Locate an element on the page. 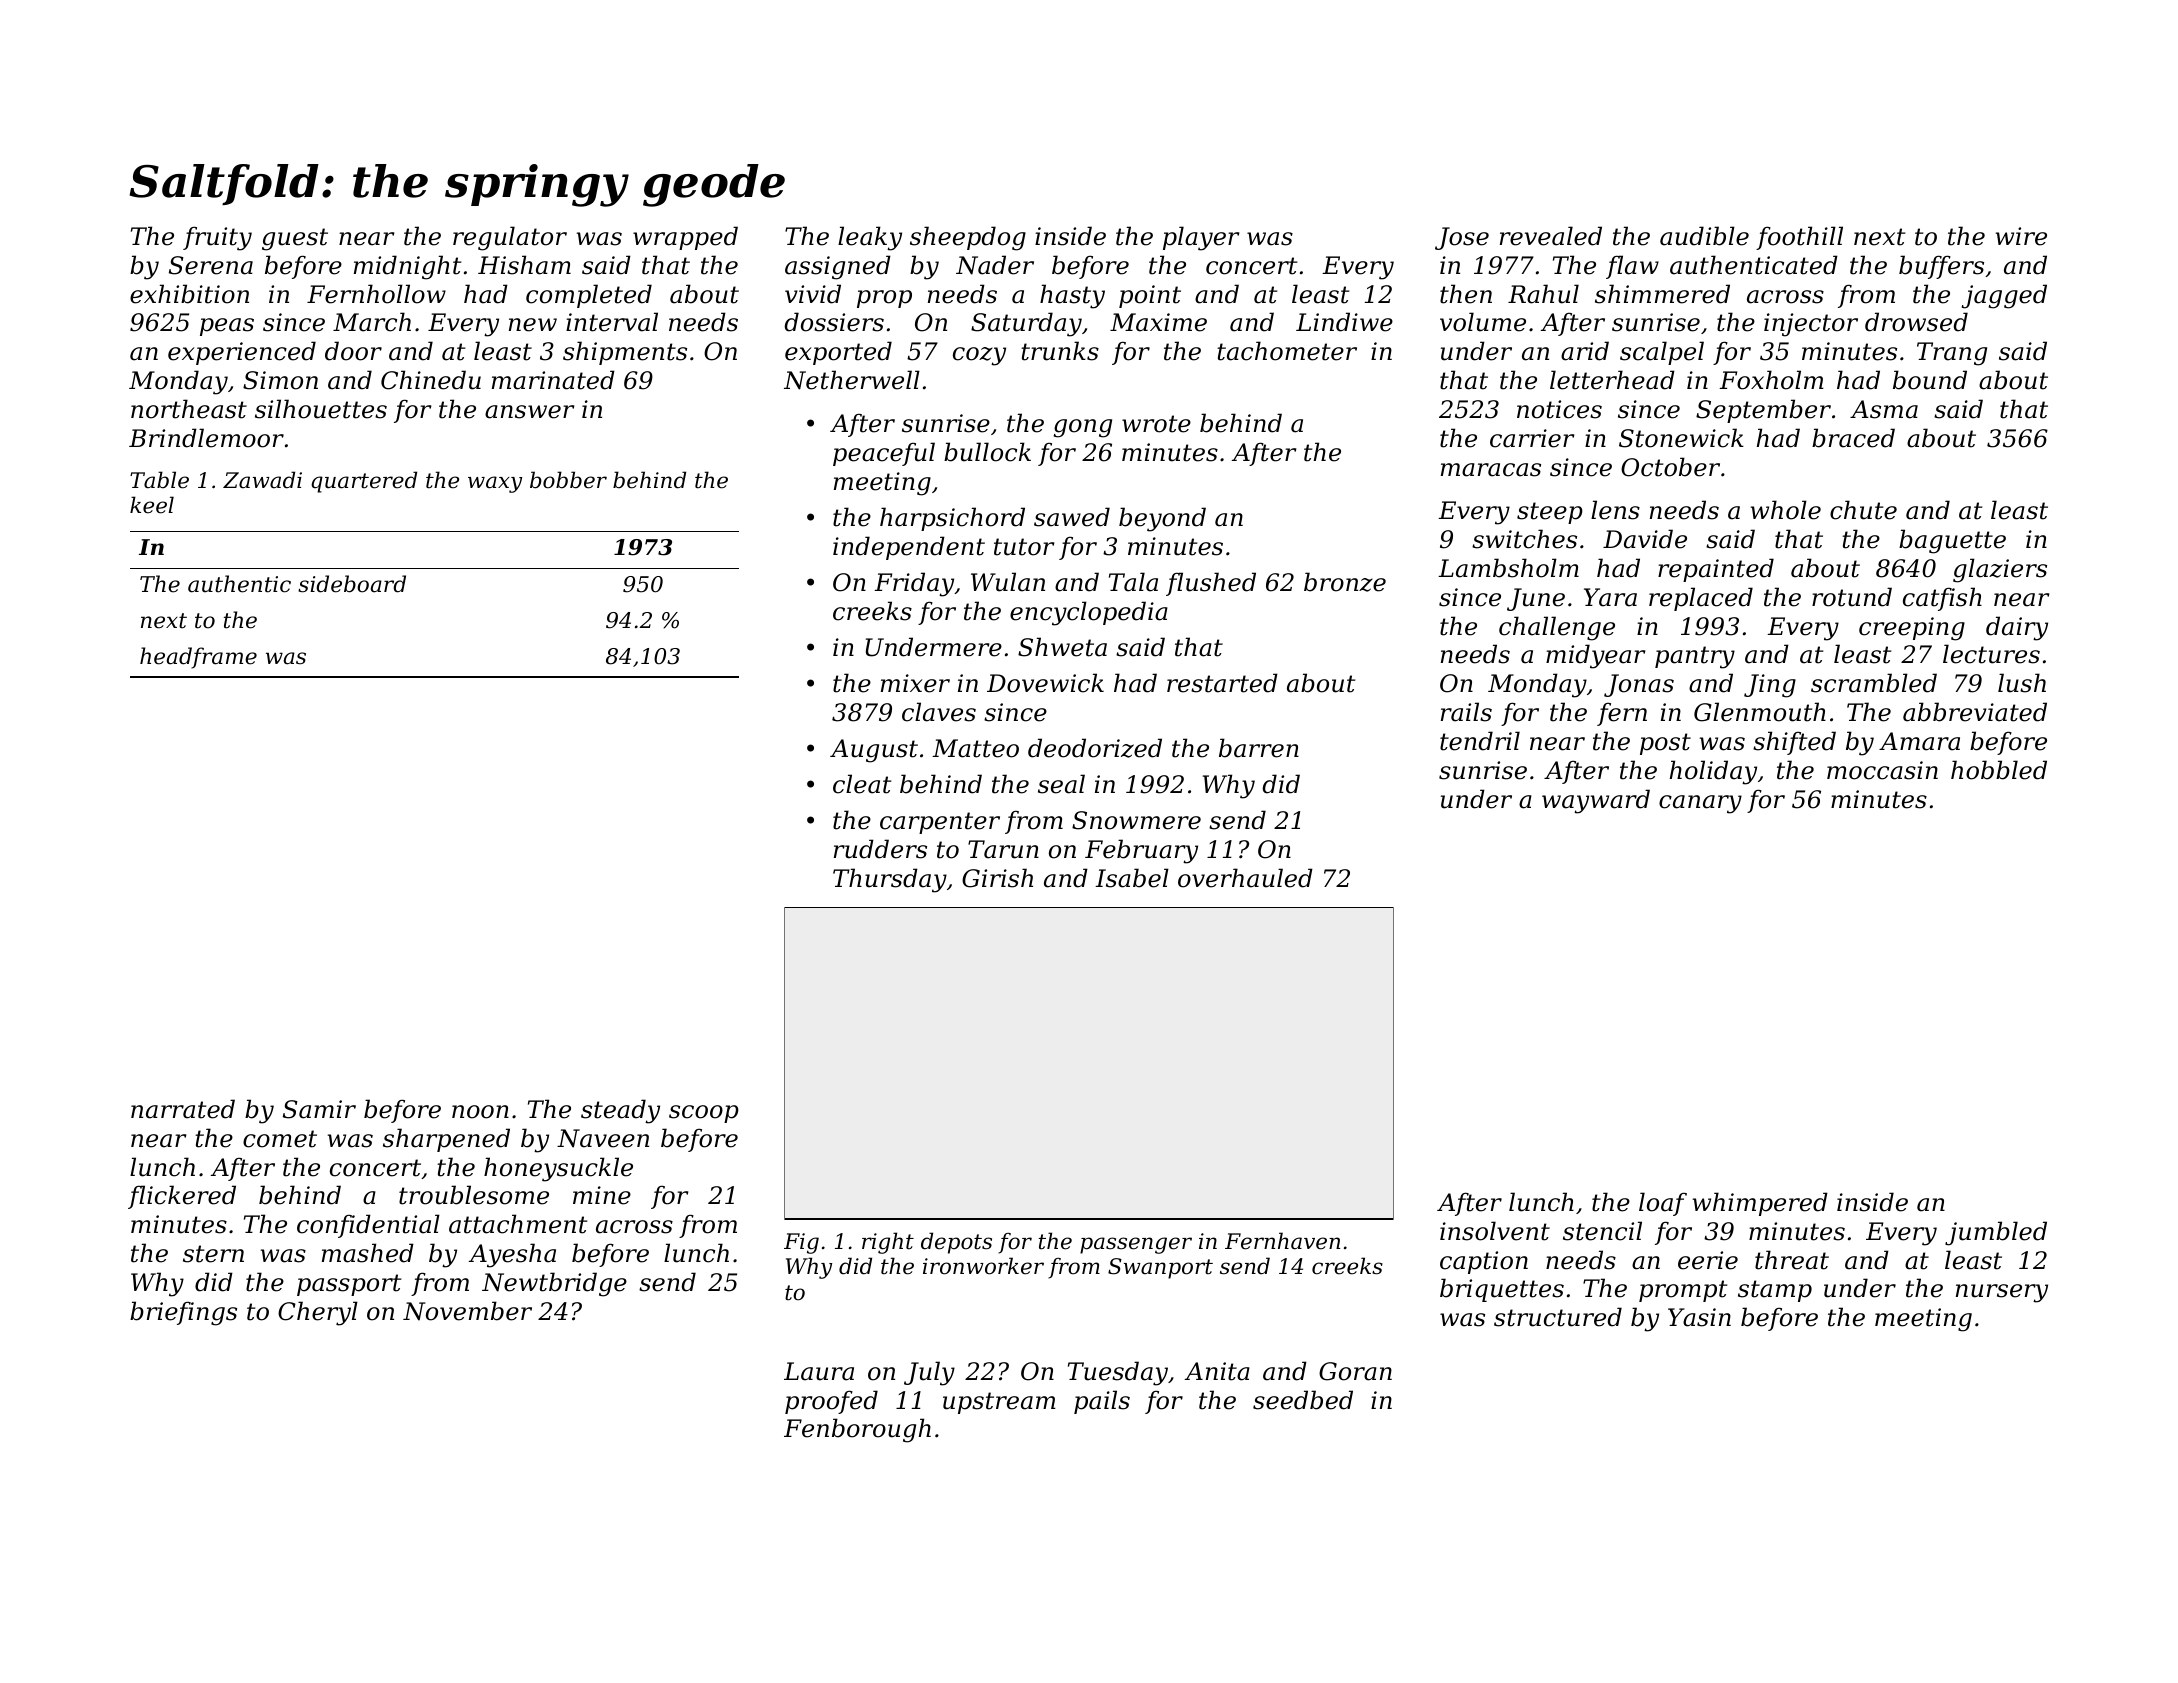 The height and width of the page is (1683, 2178). moccasin is located at coordinates (1882, 770).
